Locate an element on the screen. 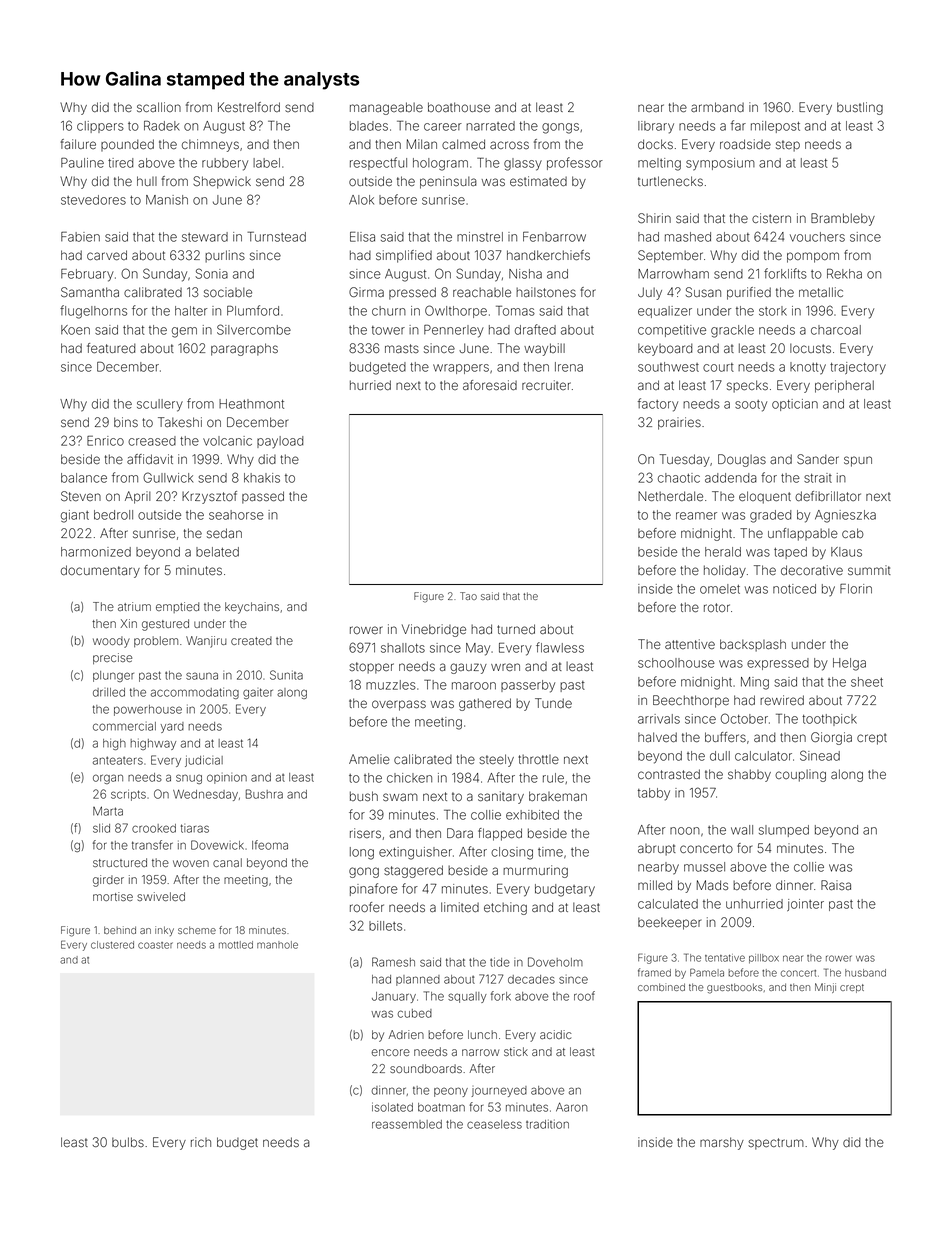 The image size is (952, 1233). wrappers is located at coordinates (461, 369).
